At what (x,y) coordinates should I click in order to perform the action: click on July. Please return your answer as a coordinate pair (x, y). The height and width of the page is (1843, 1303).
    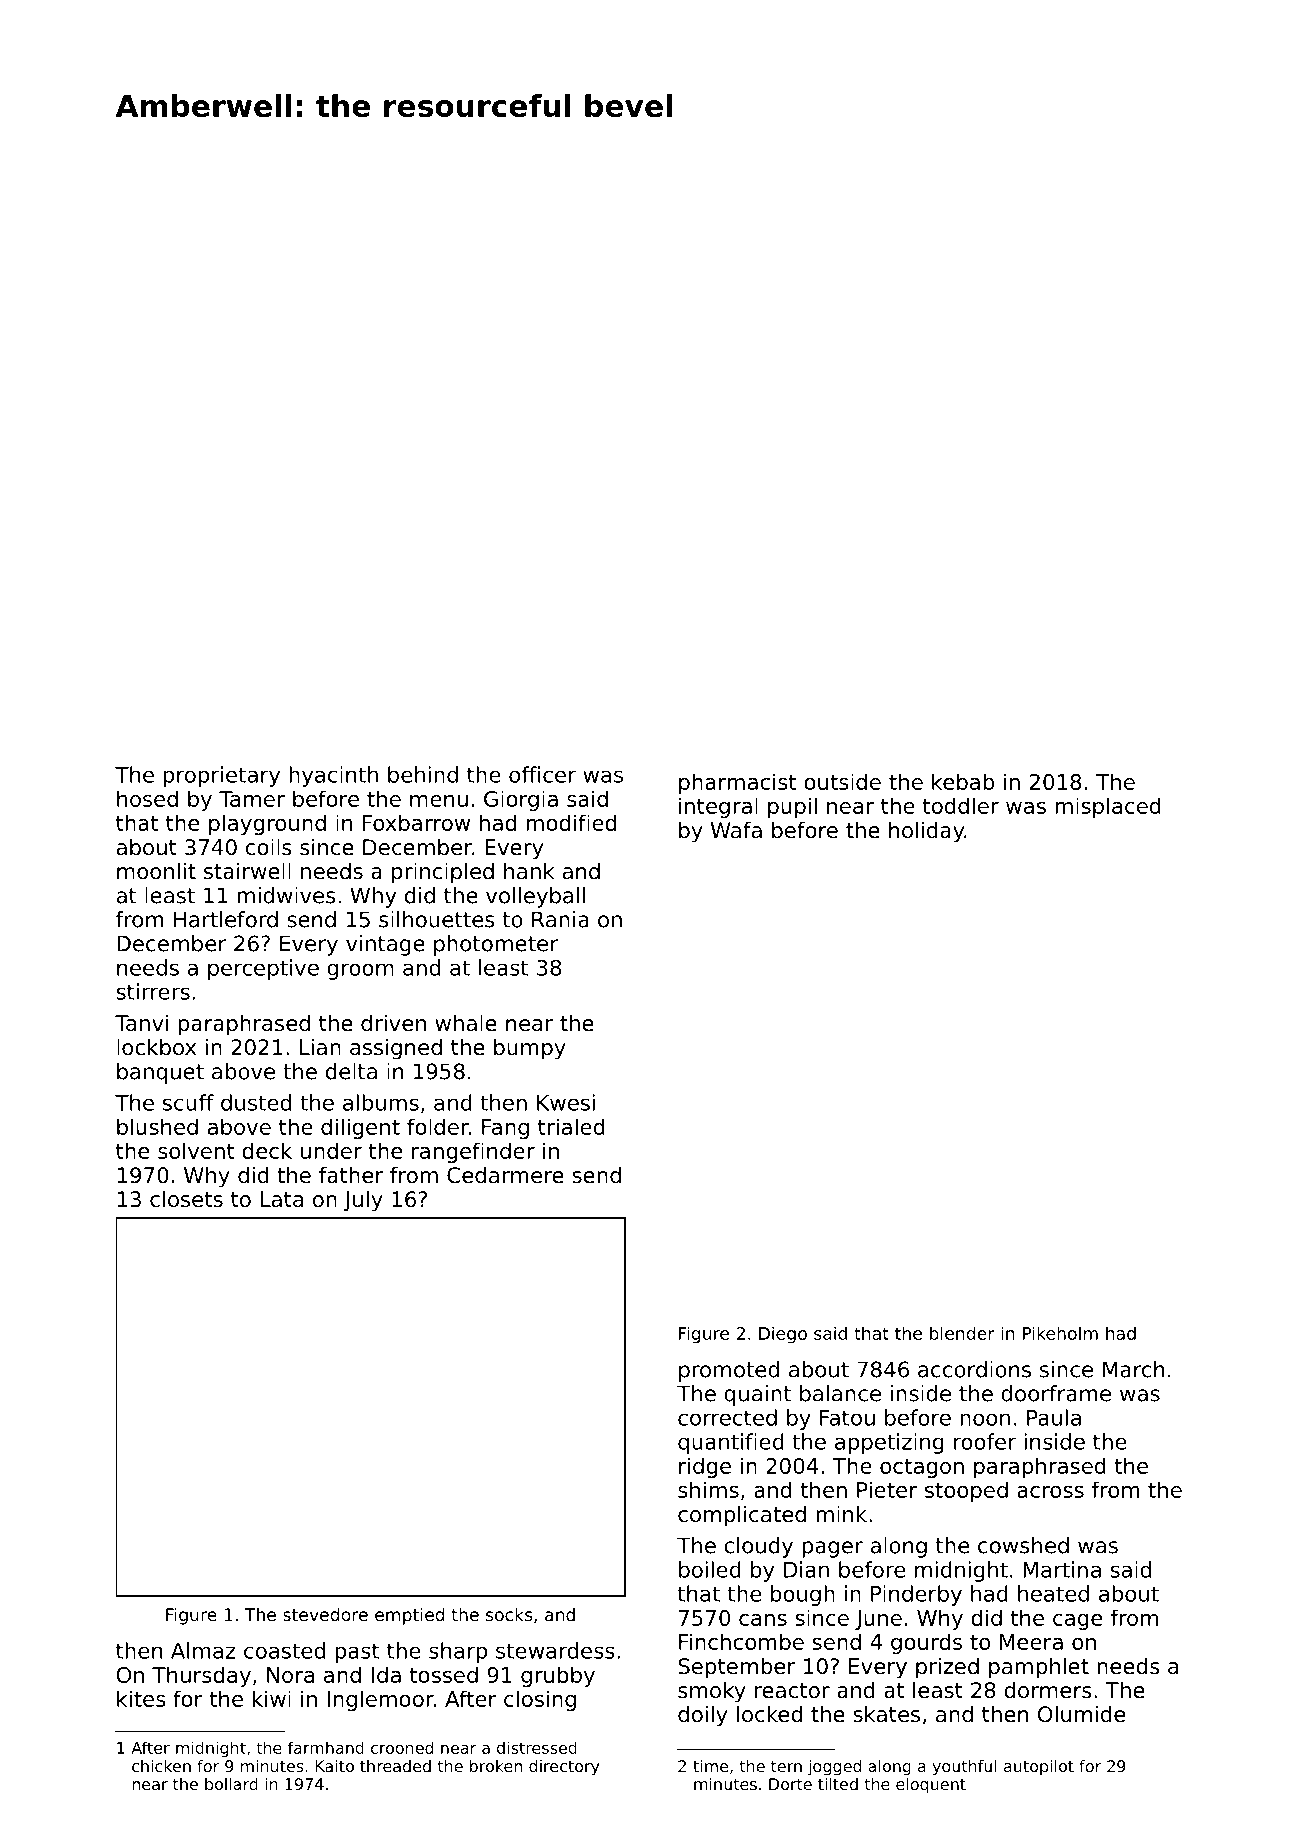
    Looking at the image, I should click on (363, 1201).
